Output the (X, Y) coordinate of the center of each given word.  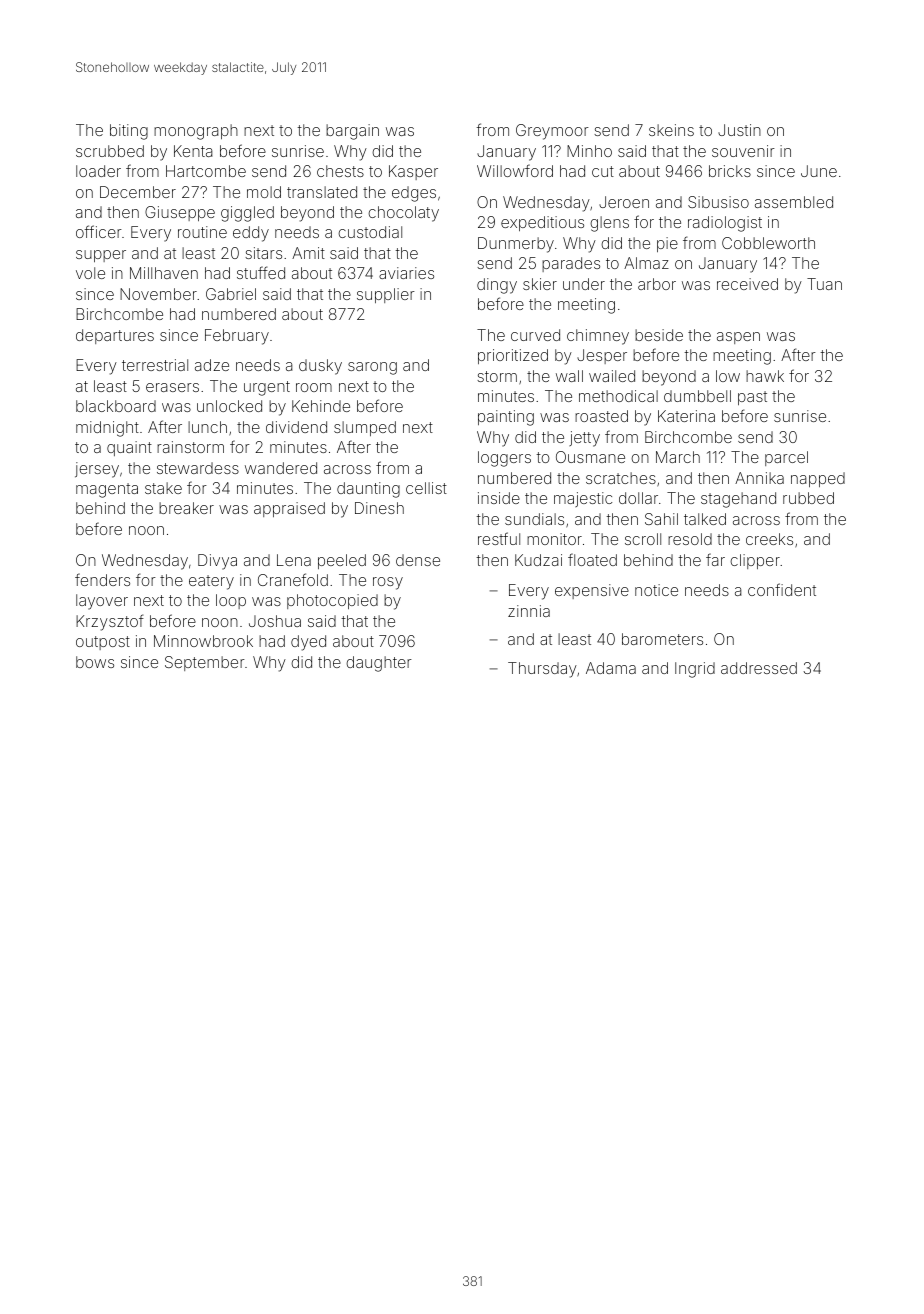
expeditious (542, 223)
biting (129, 132)
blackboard (116, 406)
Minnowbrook (203, 641)
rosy (388, 583)
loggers (504, 459)
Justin (739, 130)
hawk (765, 376)
